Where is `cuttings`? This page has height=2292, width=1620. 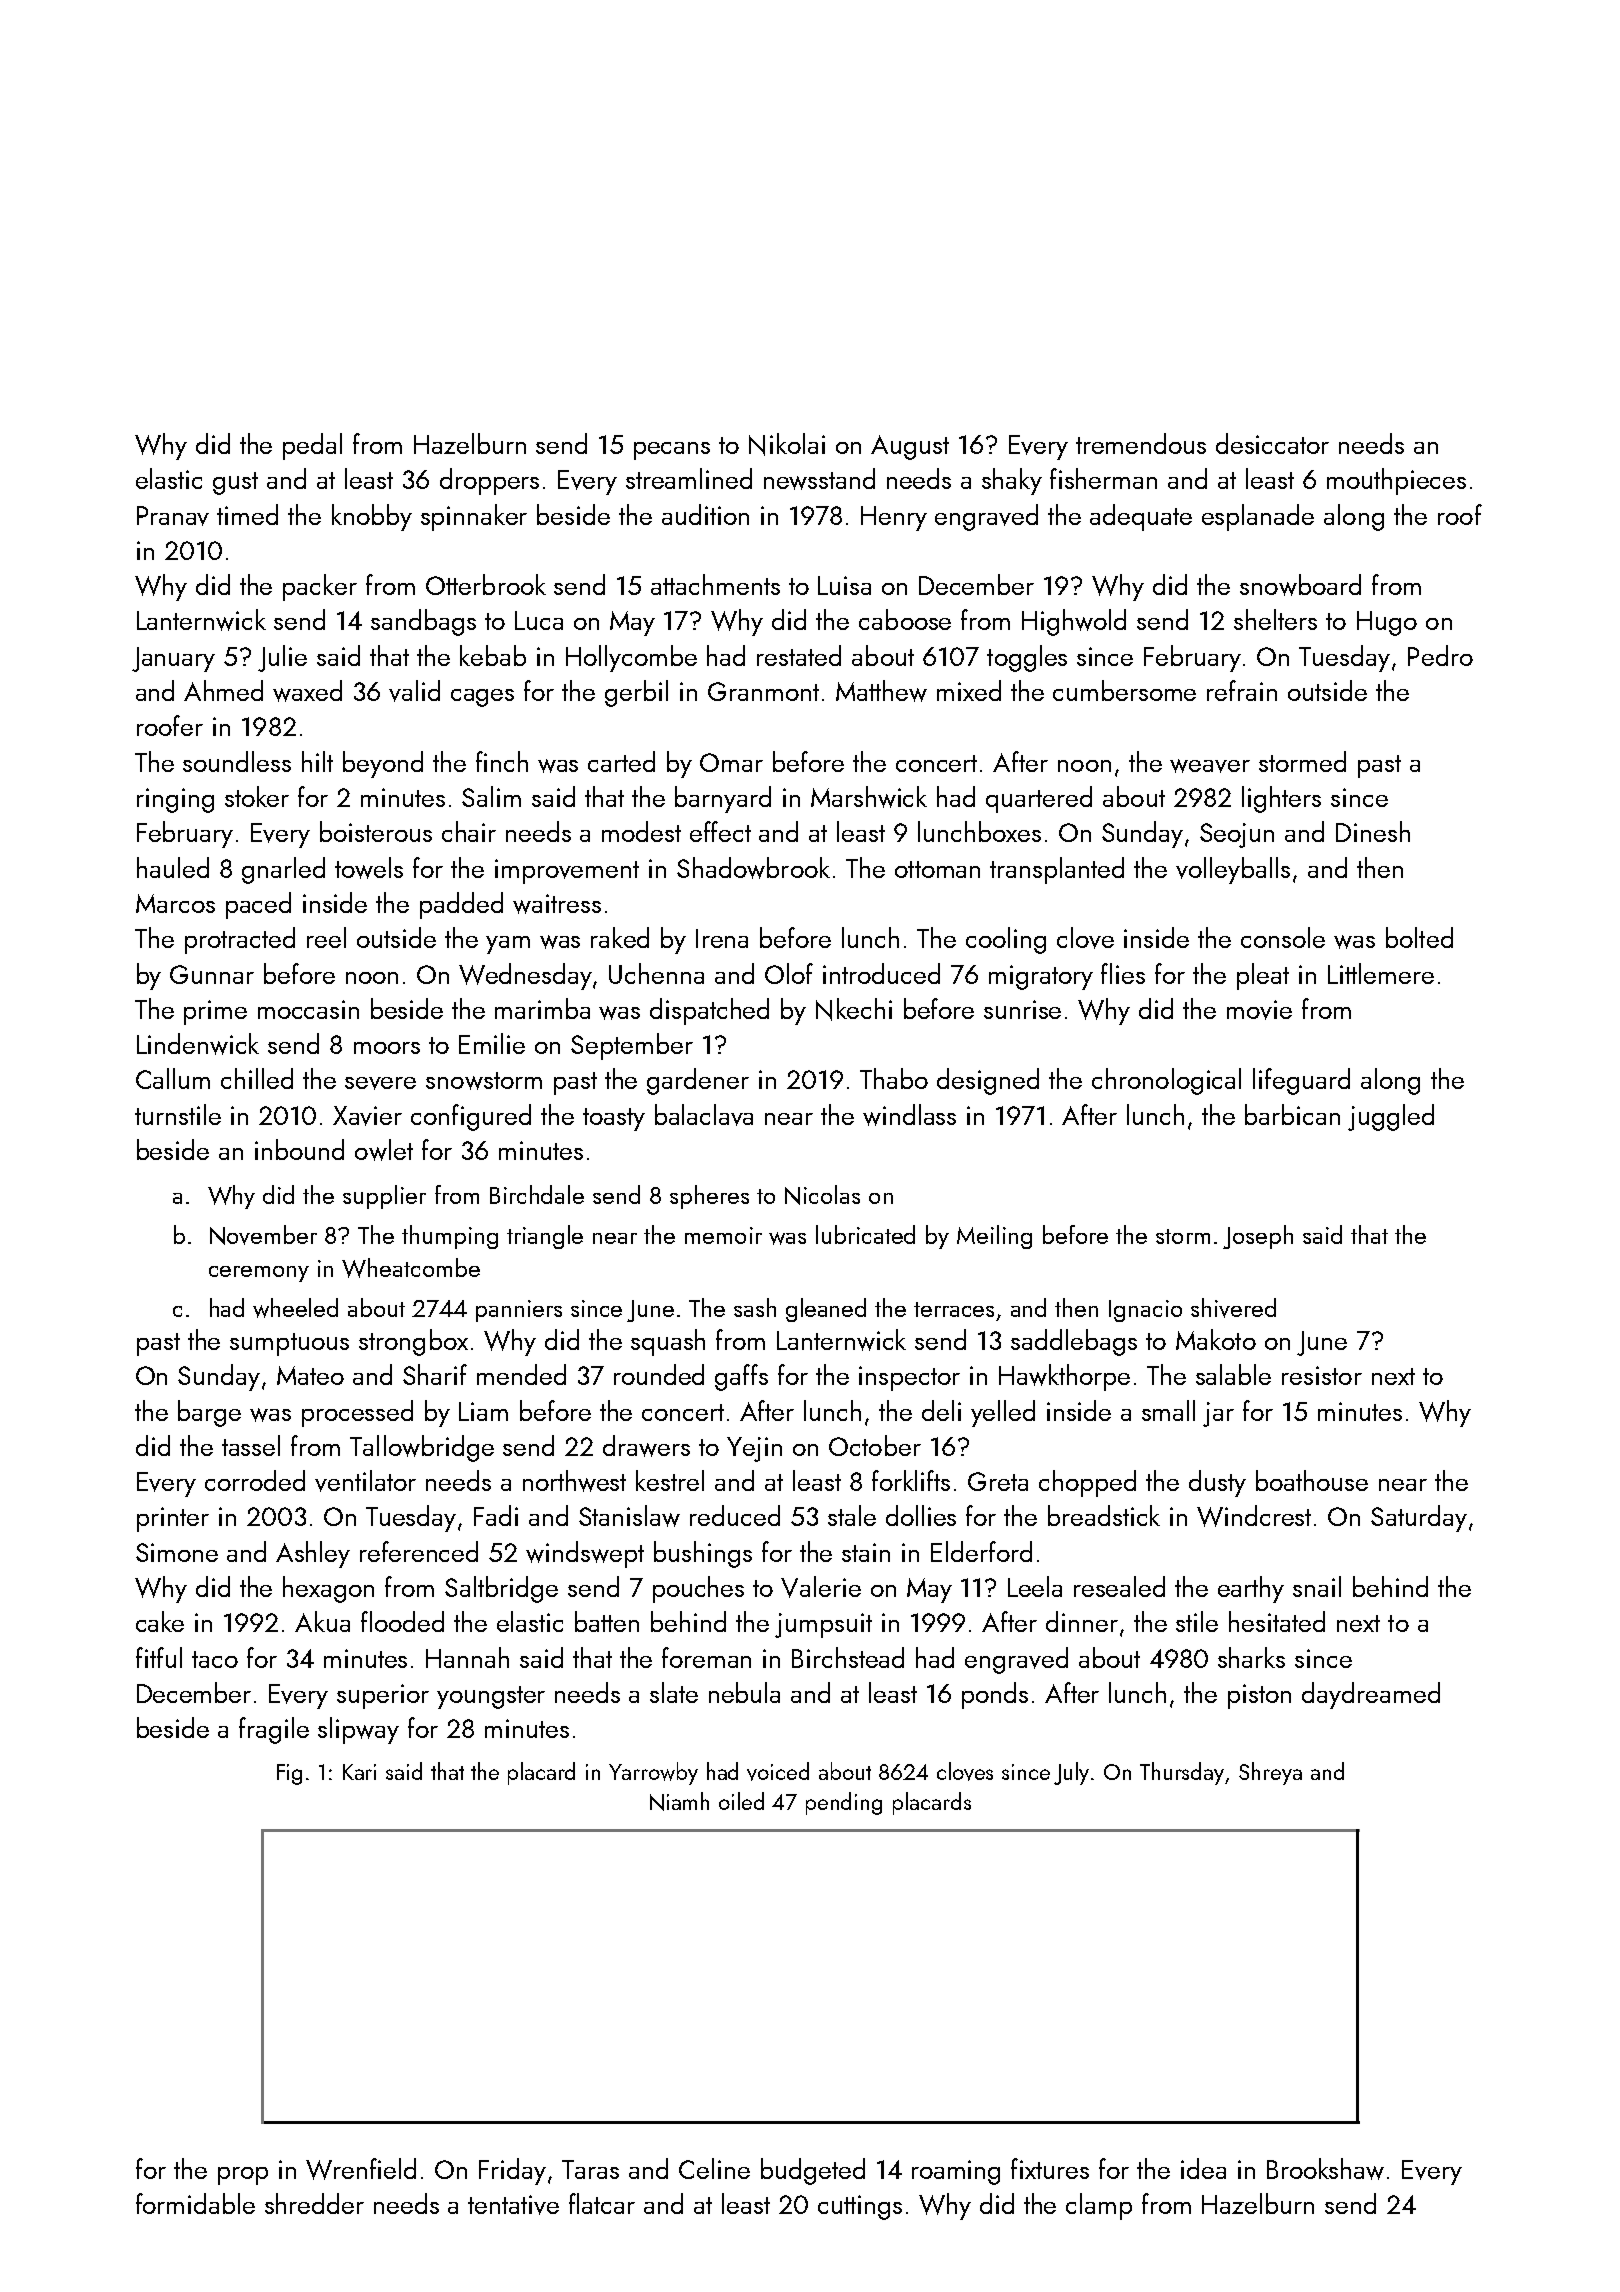
cuttings is located at coordinates (860, 2207).
